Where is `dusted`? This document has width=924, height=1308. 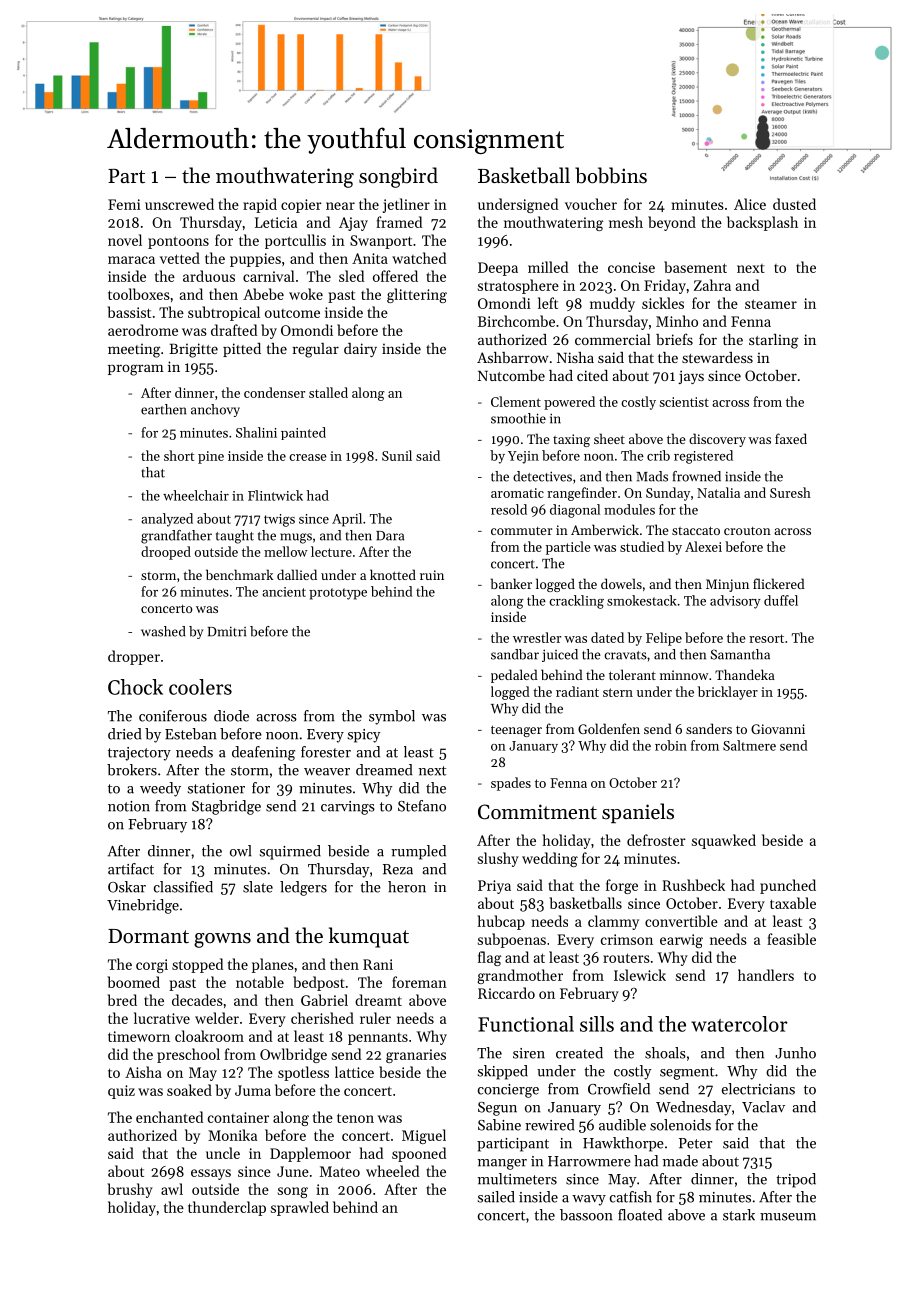 dusted is located at coordinates (794, 204).
